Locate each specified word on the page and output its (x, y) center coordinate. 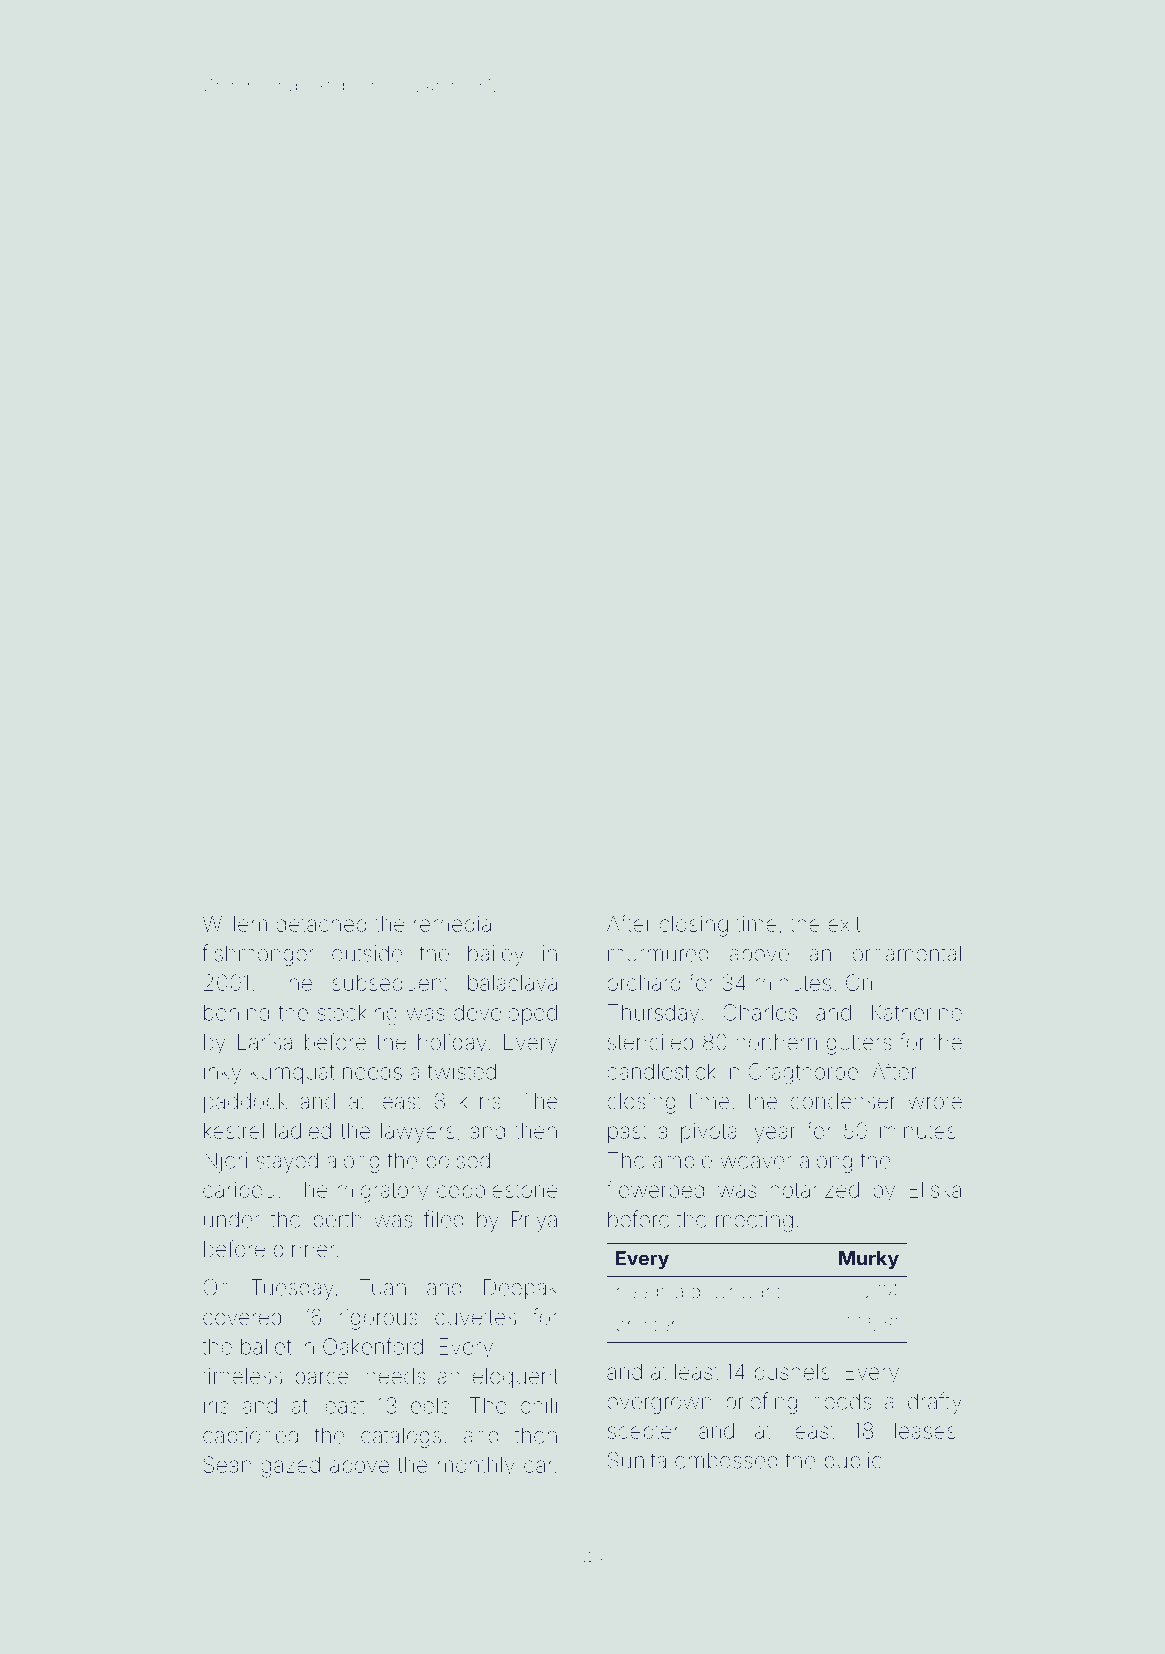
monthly (476, 1467)
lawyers (418, 1133)
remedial (455, 924)
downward (736, 1291)
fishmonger (258, 955)
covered (242, 1317)
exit (844, 924)
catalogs (401, 1437)
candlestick (661, 1071)
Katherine (917, 1012)
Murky (869, 1260)
